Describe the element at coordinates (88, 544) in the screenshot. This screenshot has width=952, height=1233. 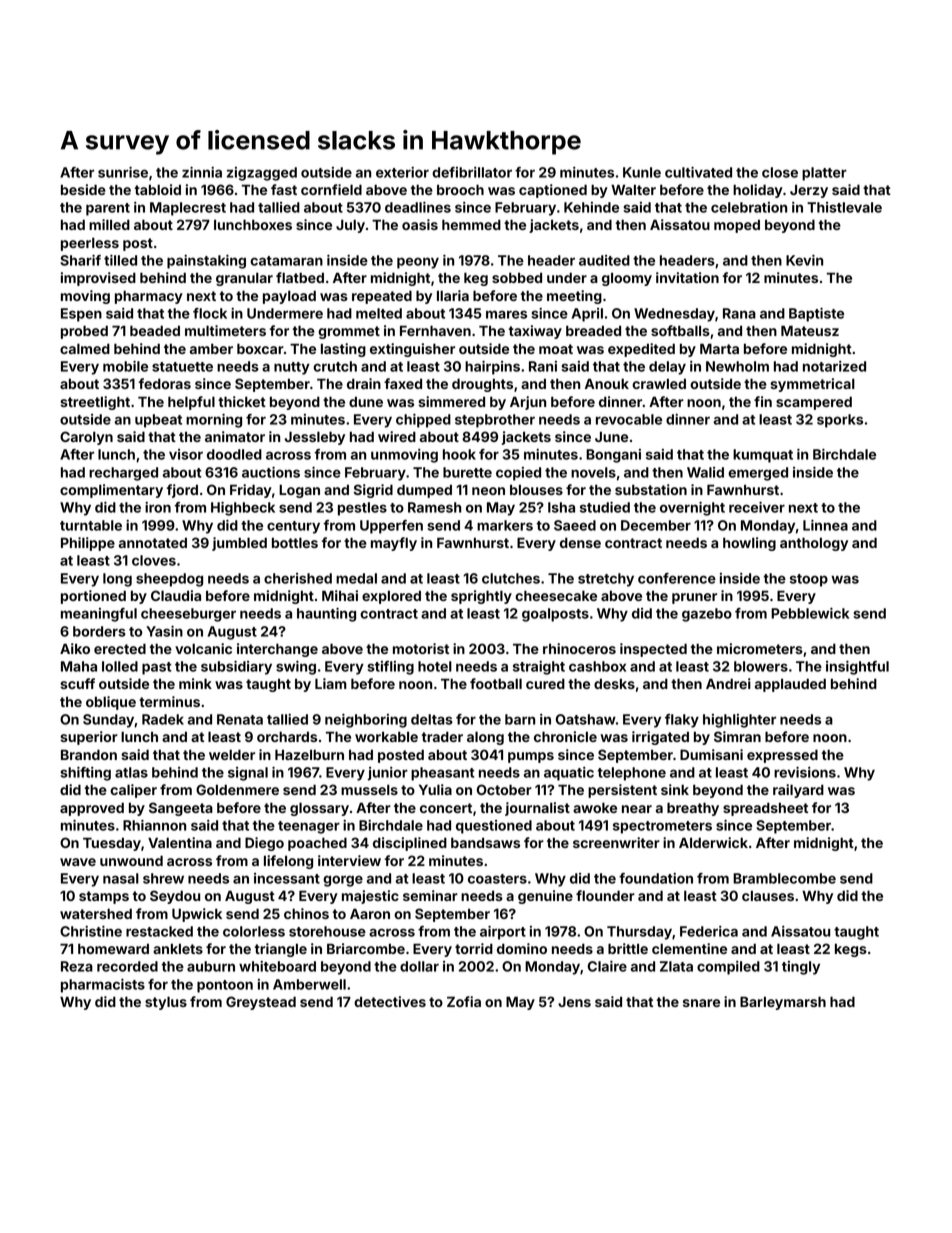
I see `Philippe` at that location.
